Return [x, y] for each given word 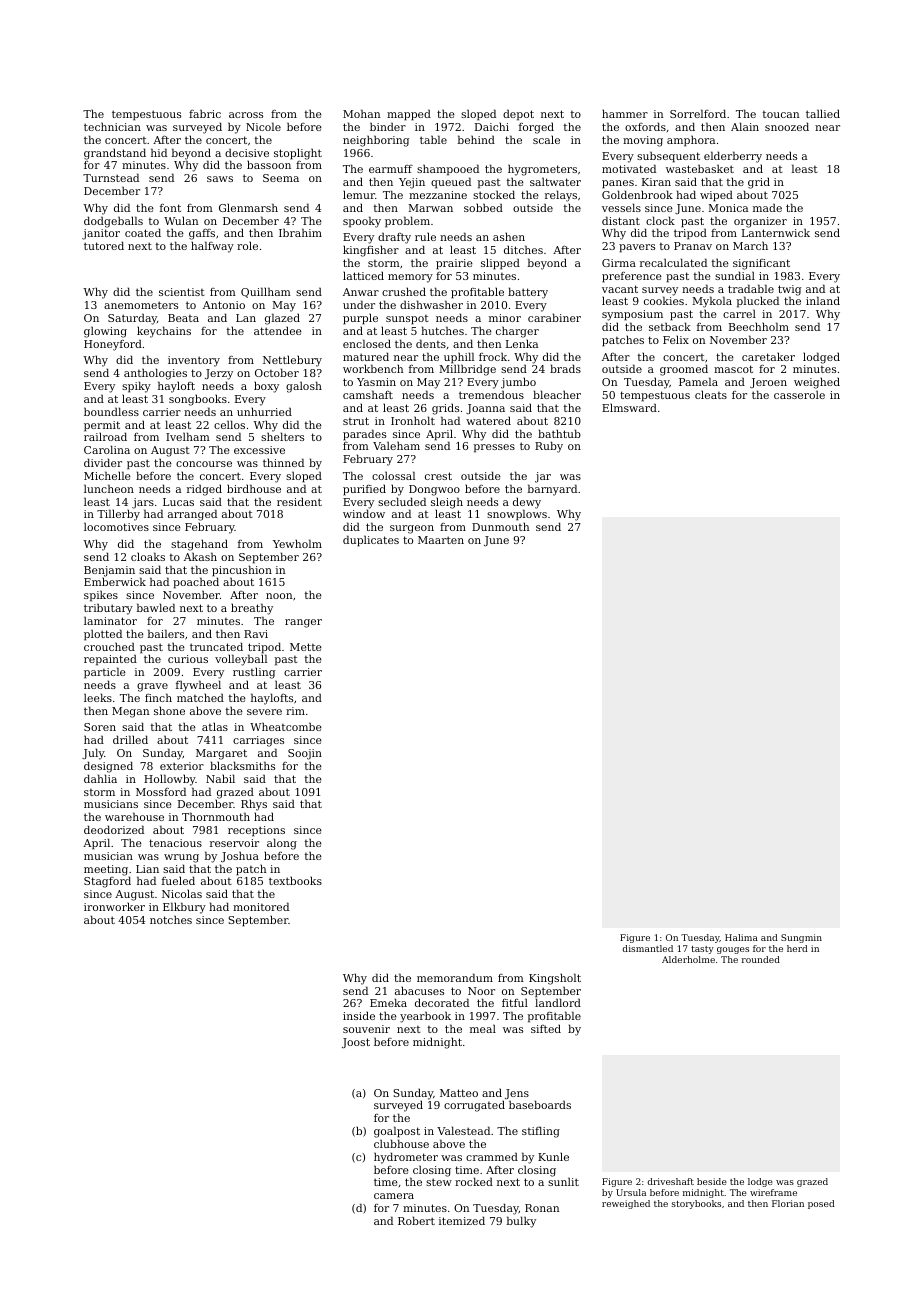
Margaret [221, 754]
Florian [788, 1203]
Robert [416, 1220]
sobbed [483, 207]
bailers [166, 633]
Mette [306, 647]
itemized [462, 1220]
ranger [303, 623]
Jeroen [768, 383]
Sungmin [801, 938]
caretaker [768, 356]
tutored [104, 245]
